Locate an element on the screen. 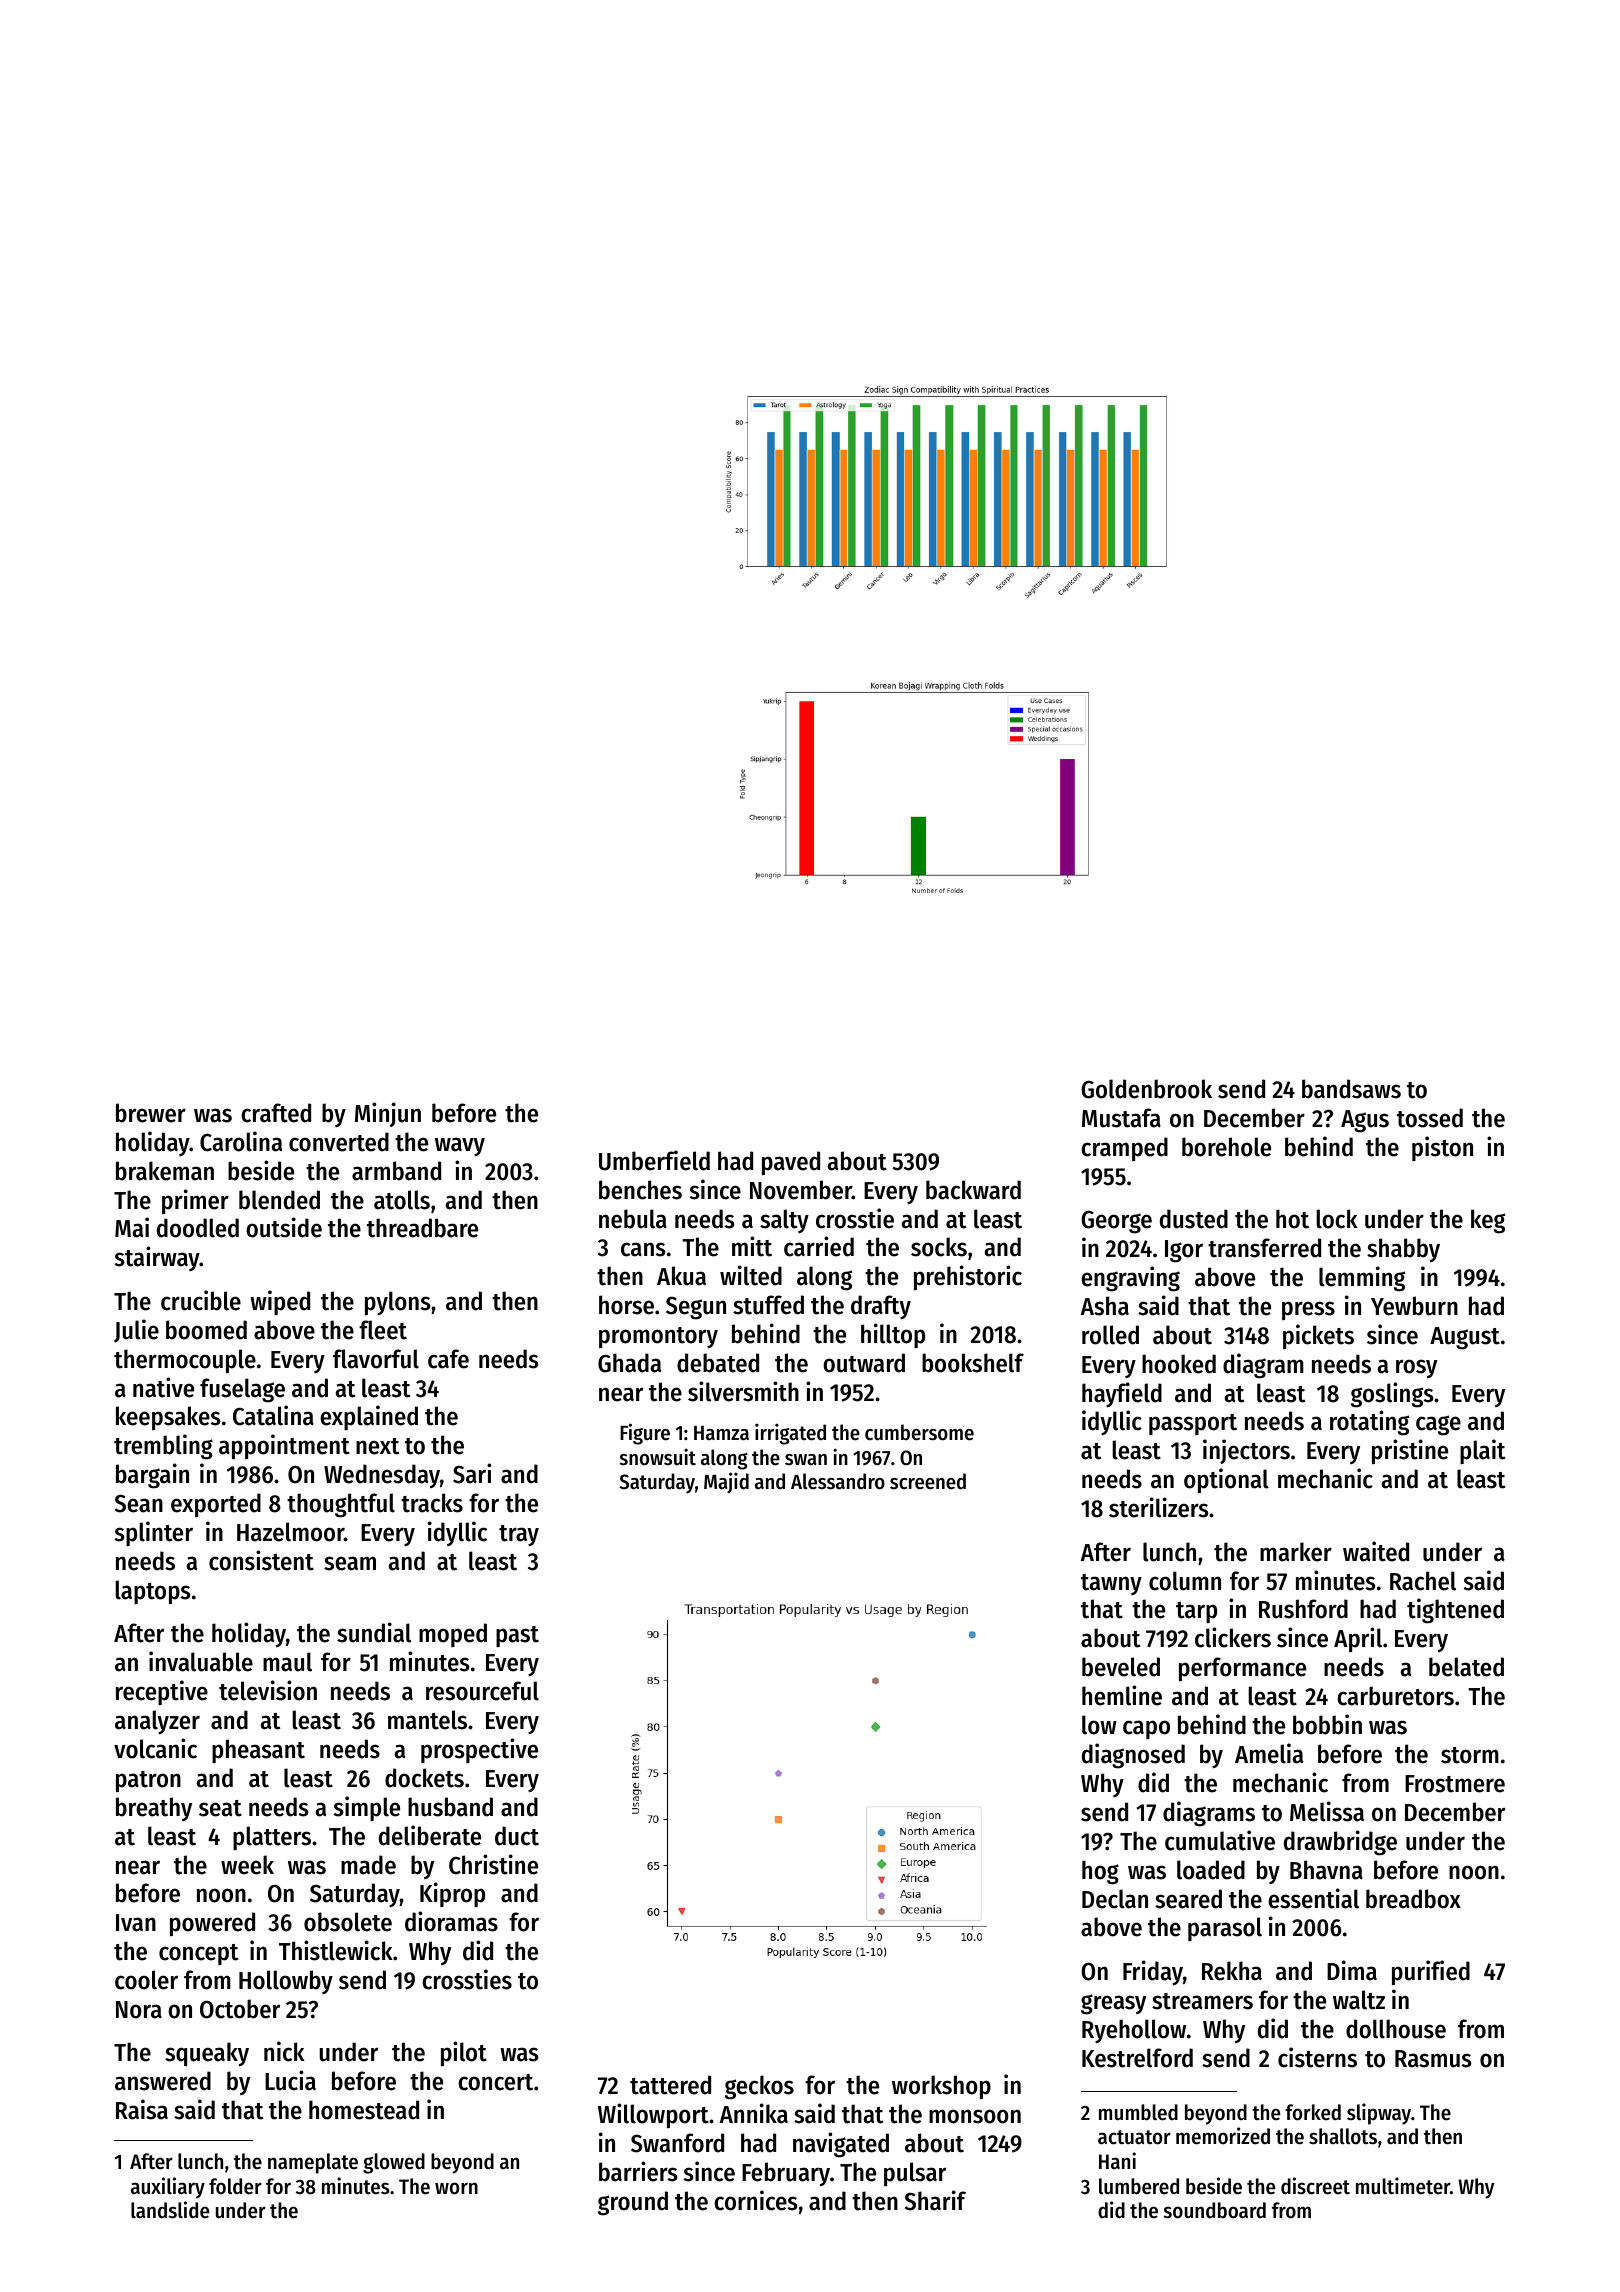 The width and height of the screenshot is (1620, 2292). debated is located at coordinates (718, 1363).
